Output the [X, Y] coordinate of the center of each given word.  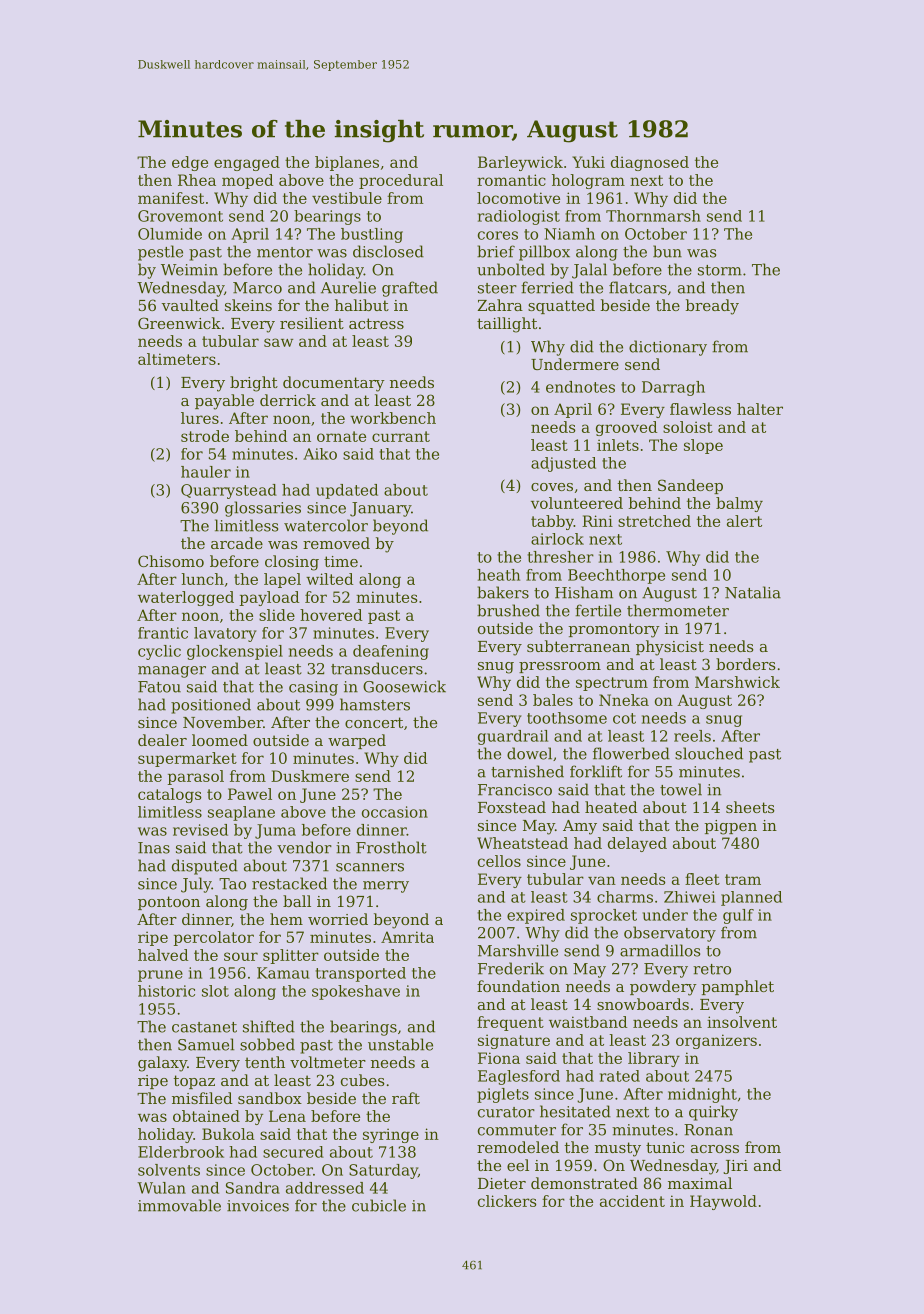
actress [376, 323]
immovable [179, 1205]
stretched [654, 521]
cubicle [379, 1205]
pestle [160, 253]
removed [336, 543]
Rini [597, 521]
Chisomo [171, 561]
